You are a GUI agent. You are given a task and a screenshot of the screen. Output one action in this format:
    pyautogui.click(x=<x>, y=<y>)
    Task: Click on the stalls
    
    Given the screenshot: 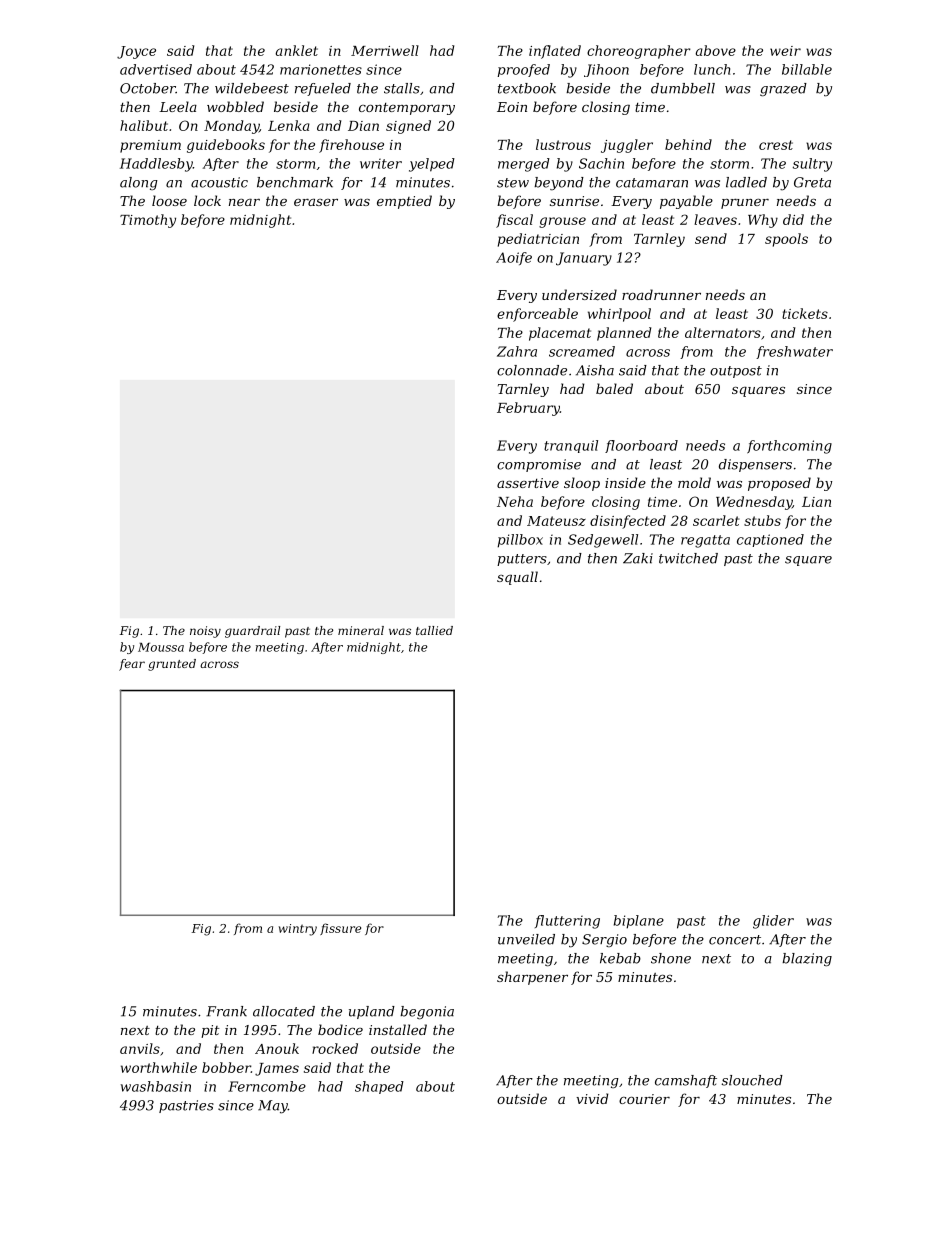 What is the action you would take?
    pyautogui.click(x=402, y=88)
